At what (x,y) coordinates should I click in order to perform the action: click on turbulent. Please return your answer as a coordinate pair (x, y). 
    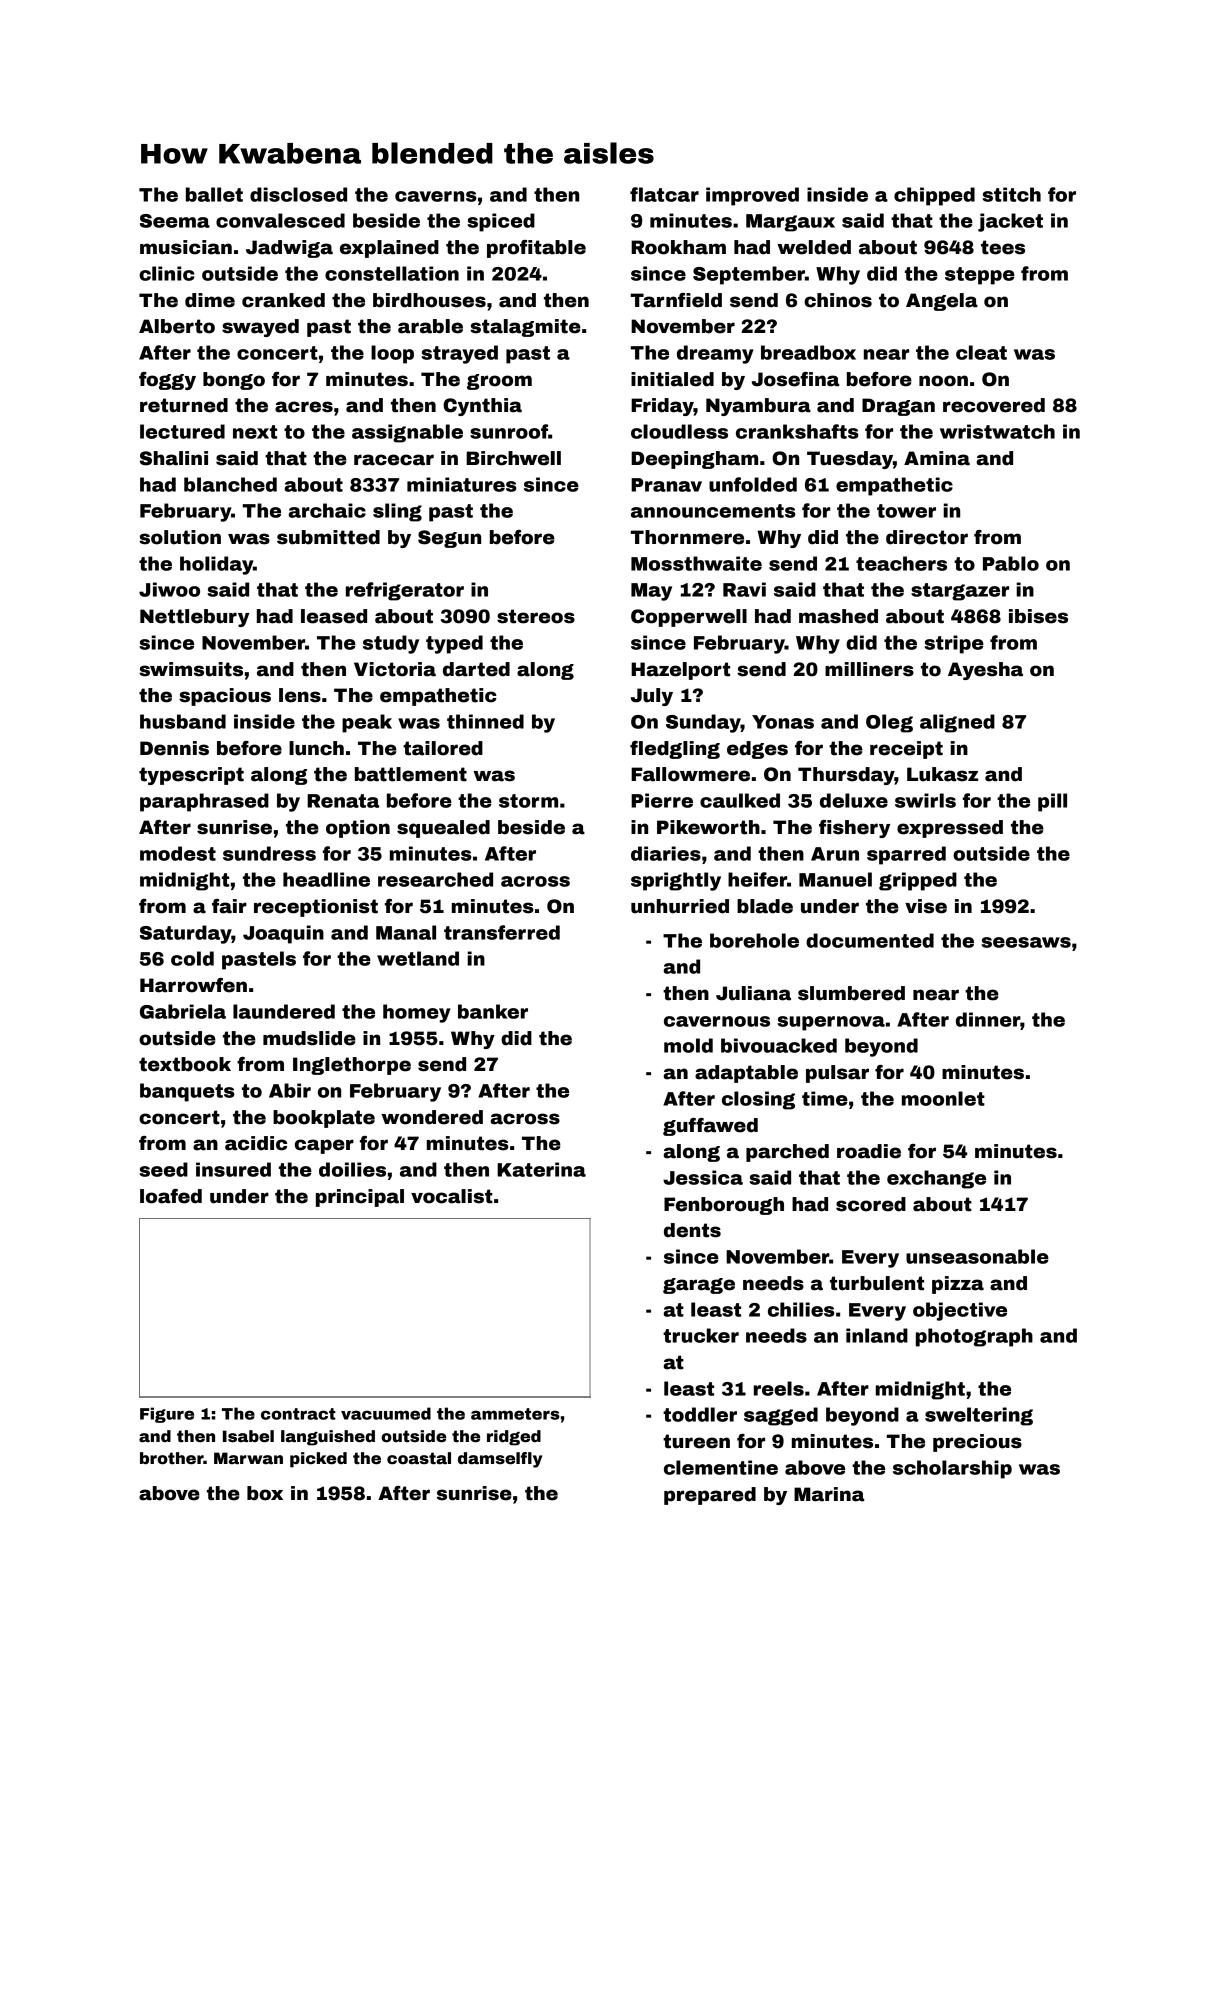
    Looking at the image, I should click on (877, 1283).
